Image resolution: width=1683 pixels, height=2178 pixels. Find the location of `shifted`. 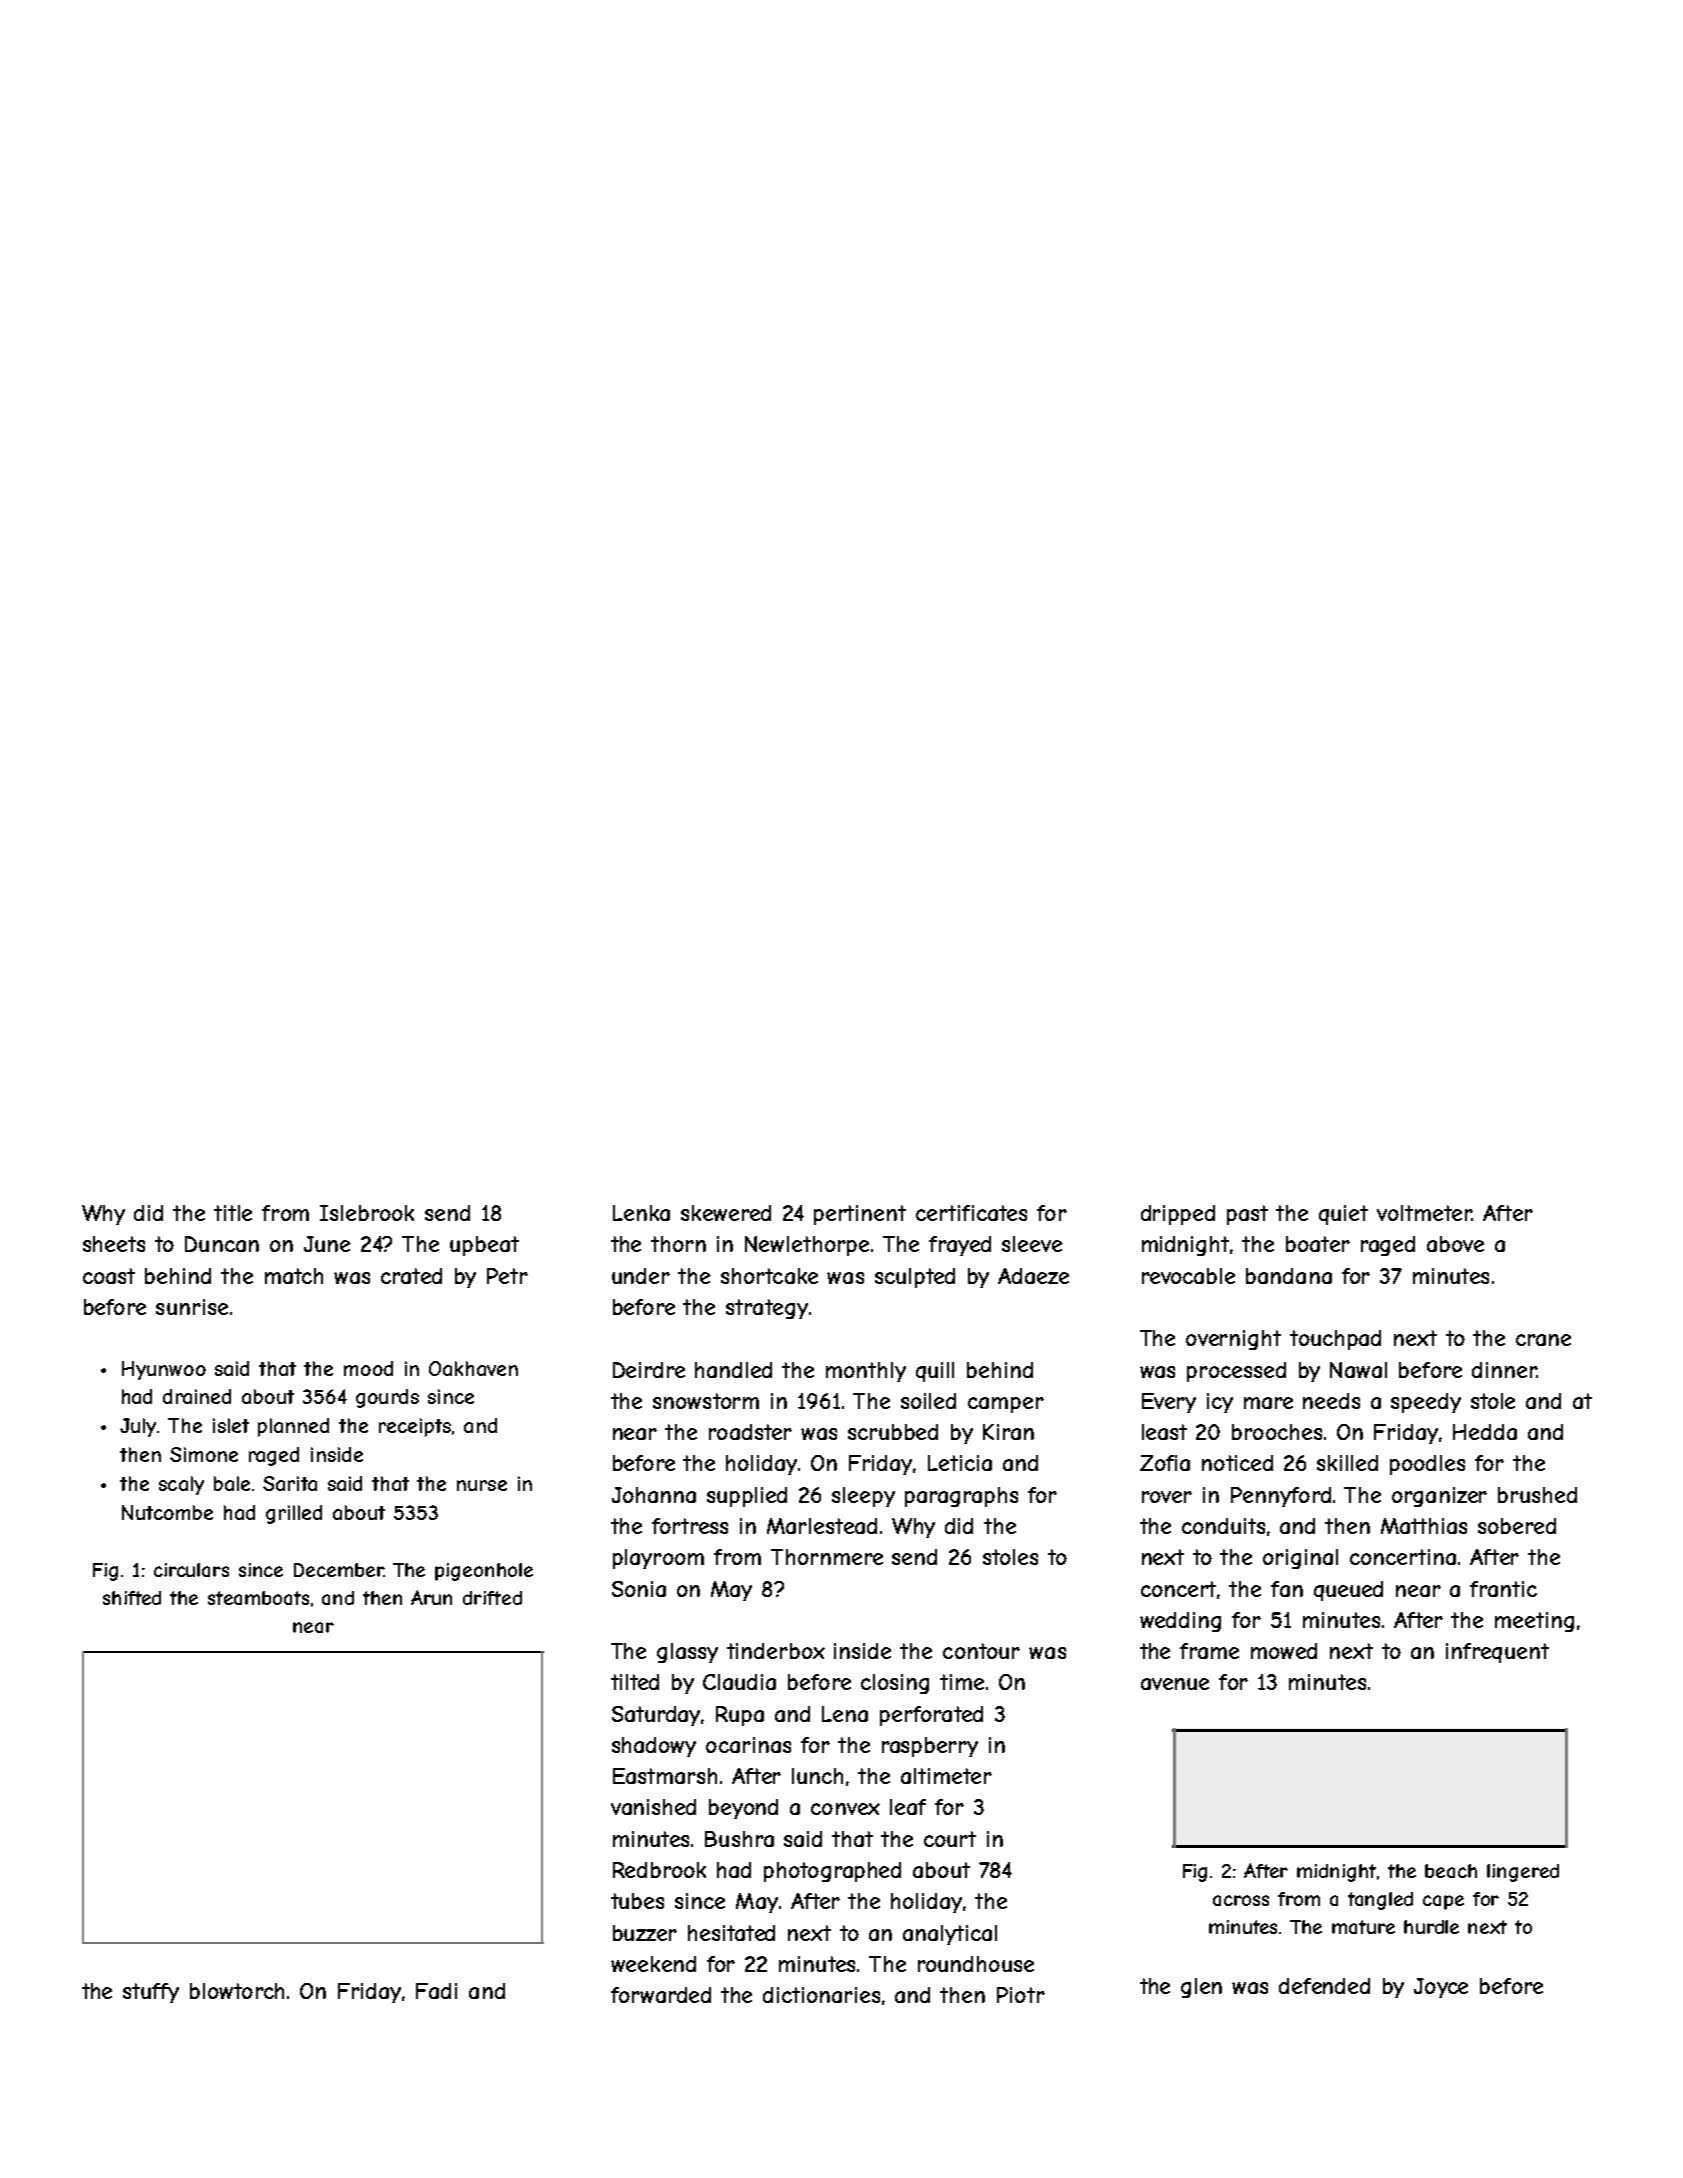

shifted is located at coordinates (132, 1598).
